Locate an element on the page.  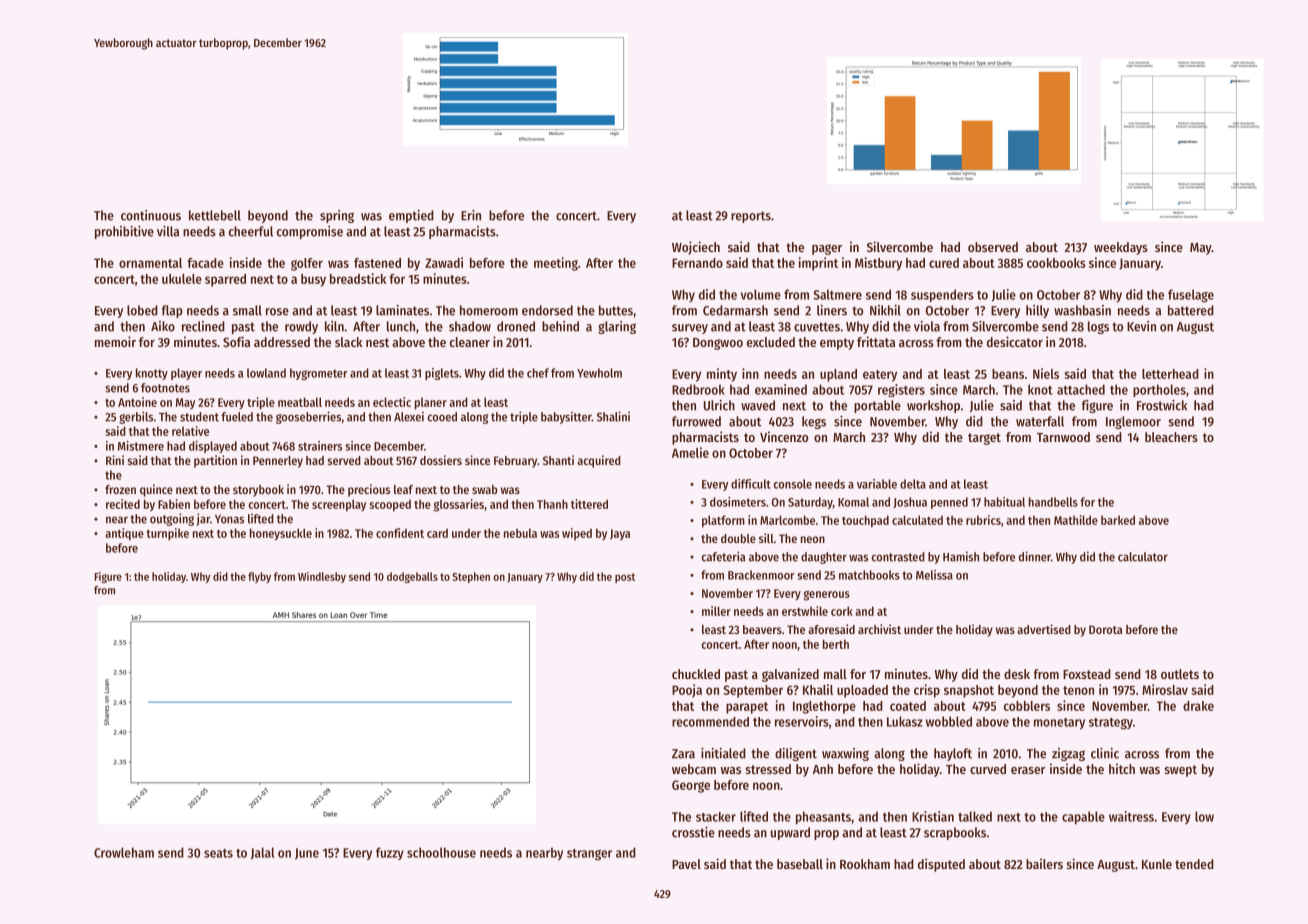
workshop is located at coordinates (933, 406).
